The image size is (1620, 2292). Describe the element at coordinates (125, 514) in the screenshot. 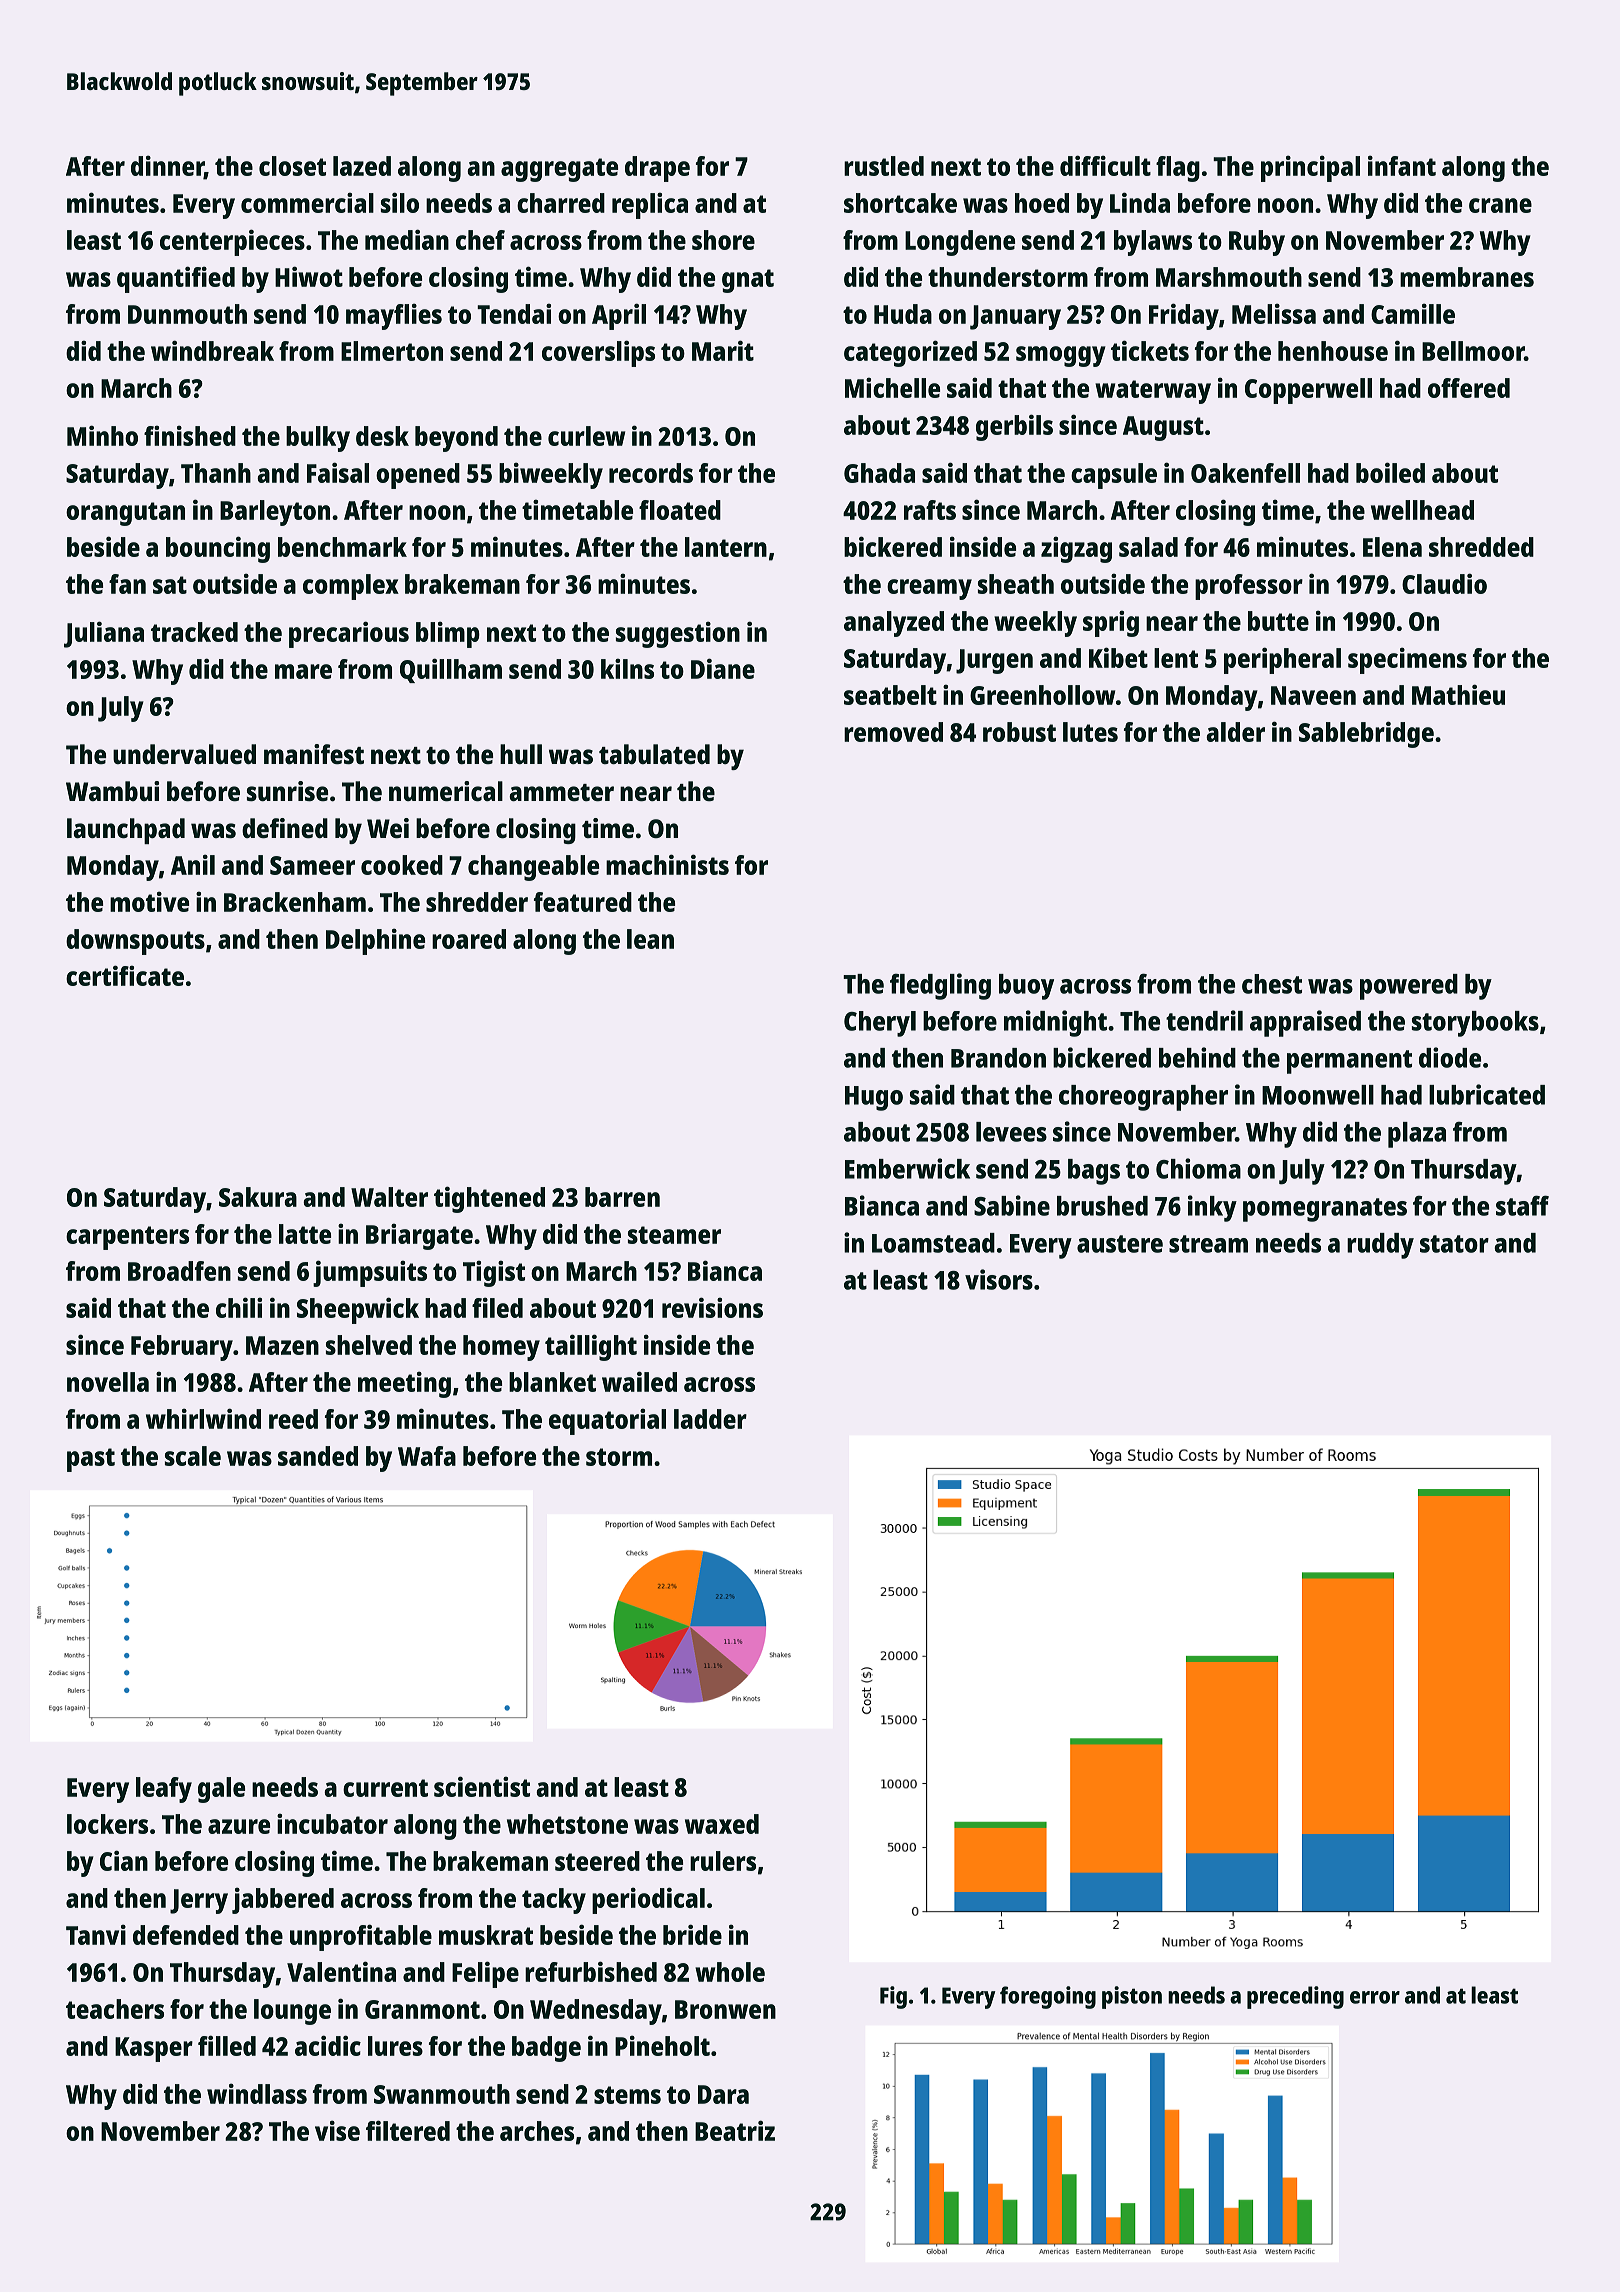

I see `orangutan` at that location.
